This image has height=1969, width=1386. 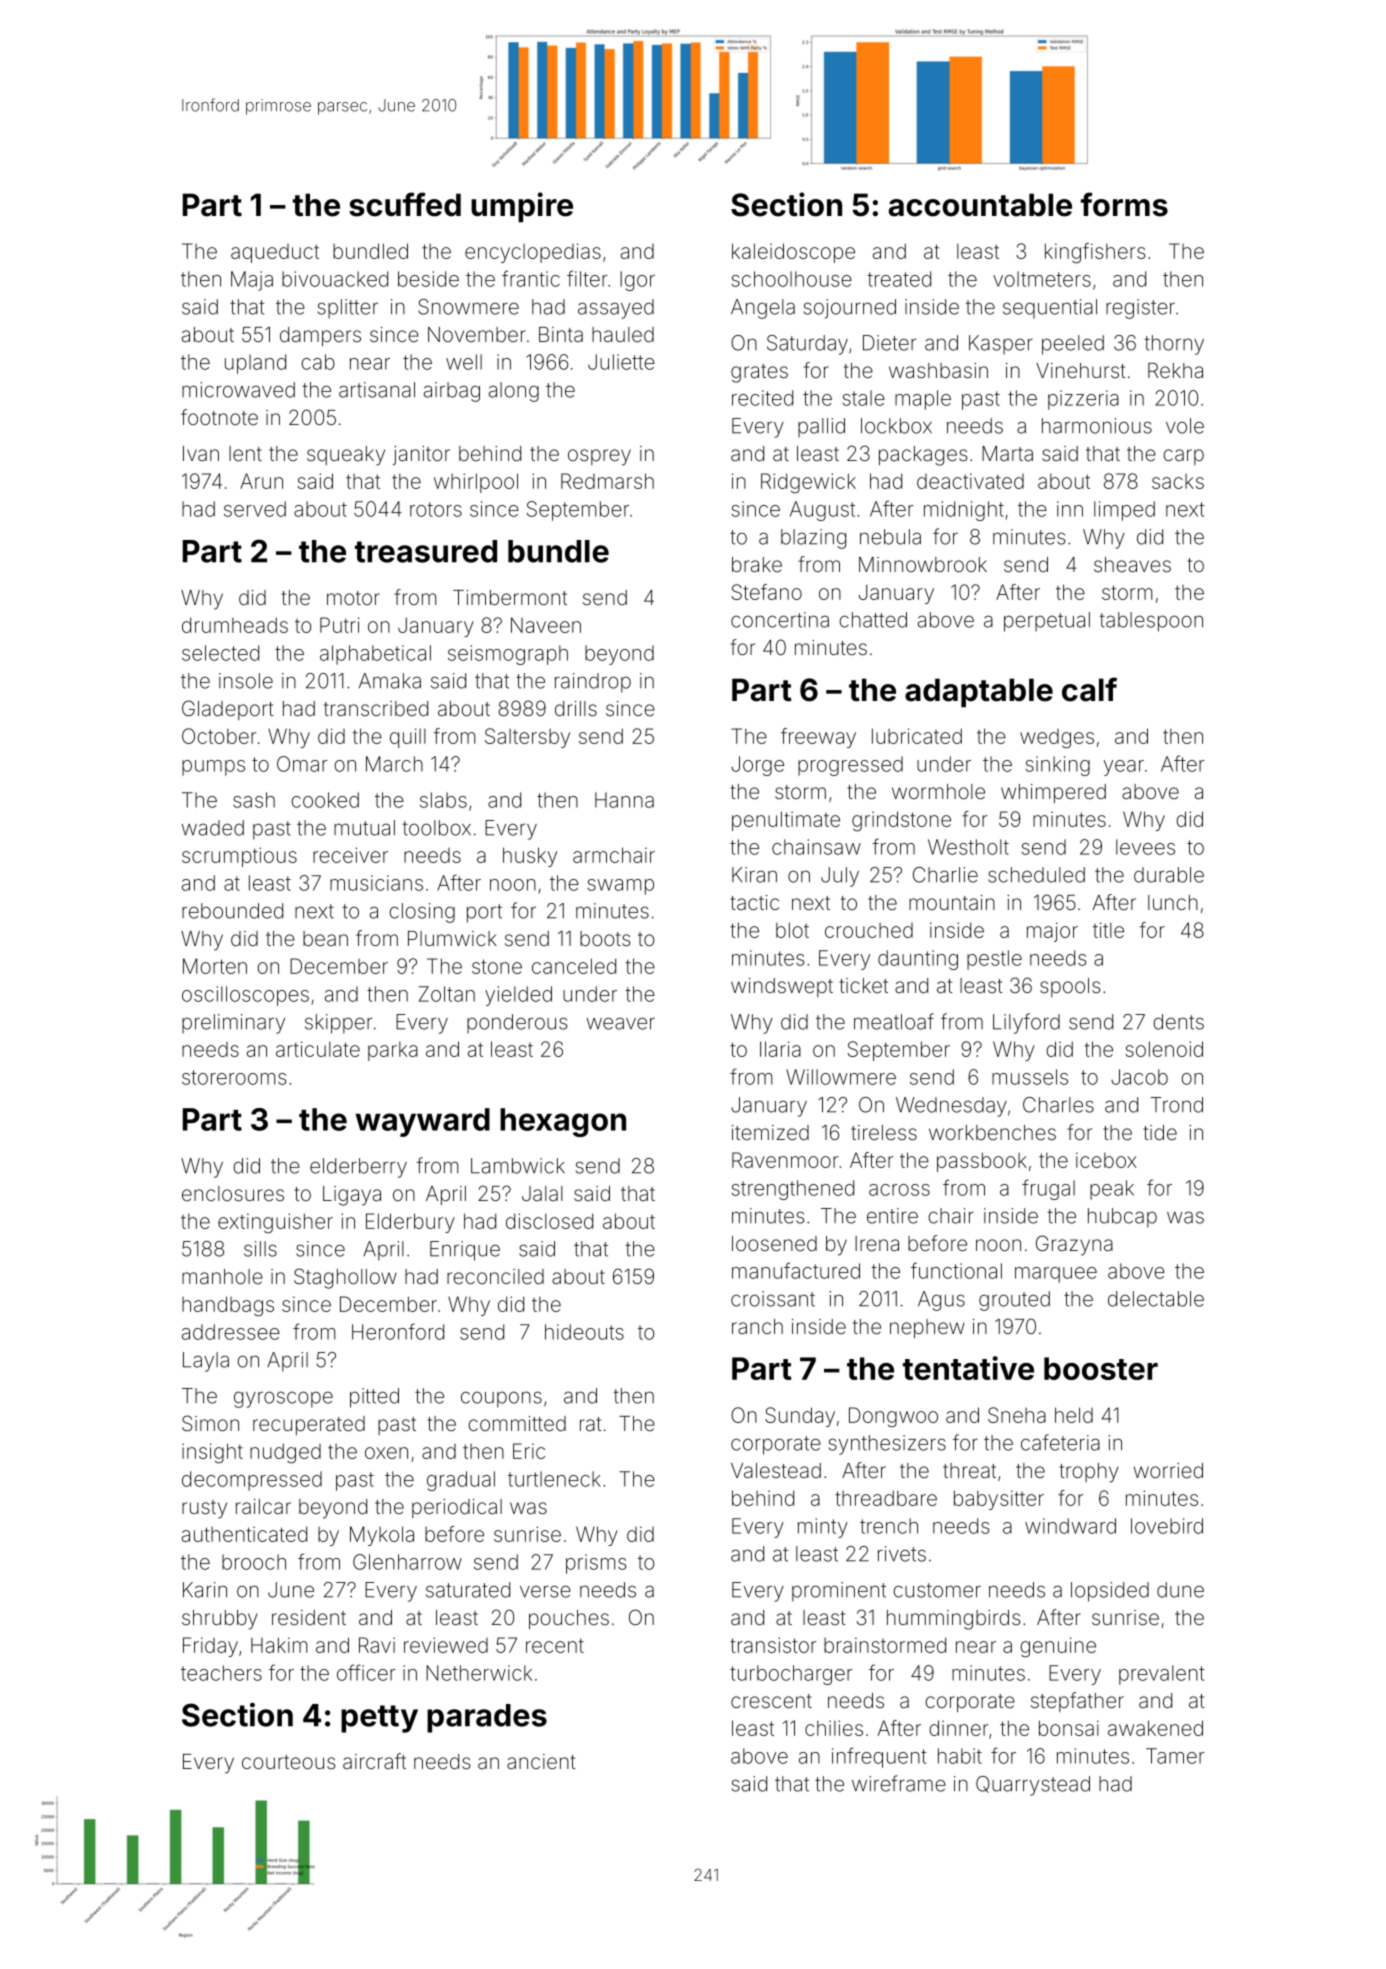 What do you see at coordinates (1124, 768) in the image?
I see `year` at bounding box center [1124, 768].
